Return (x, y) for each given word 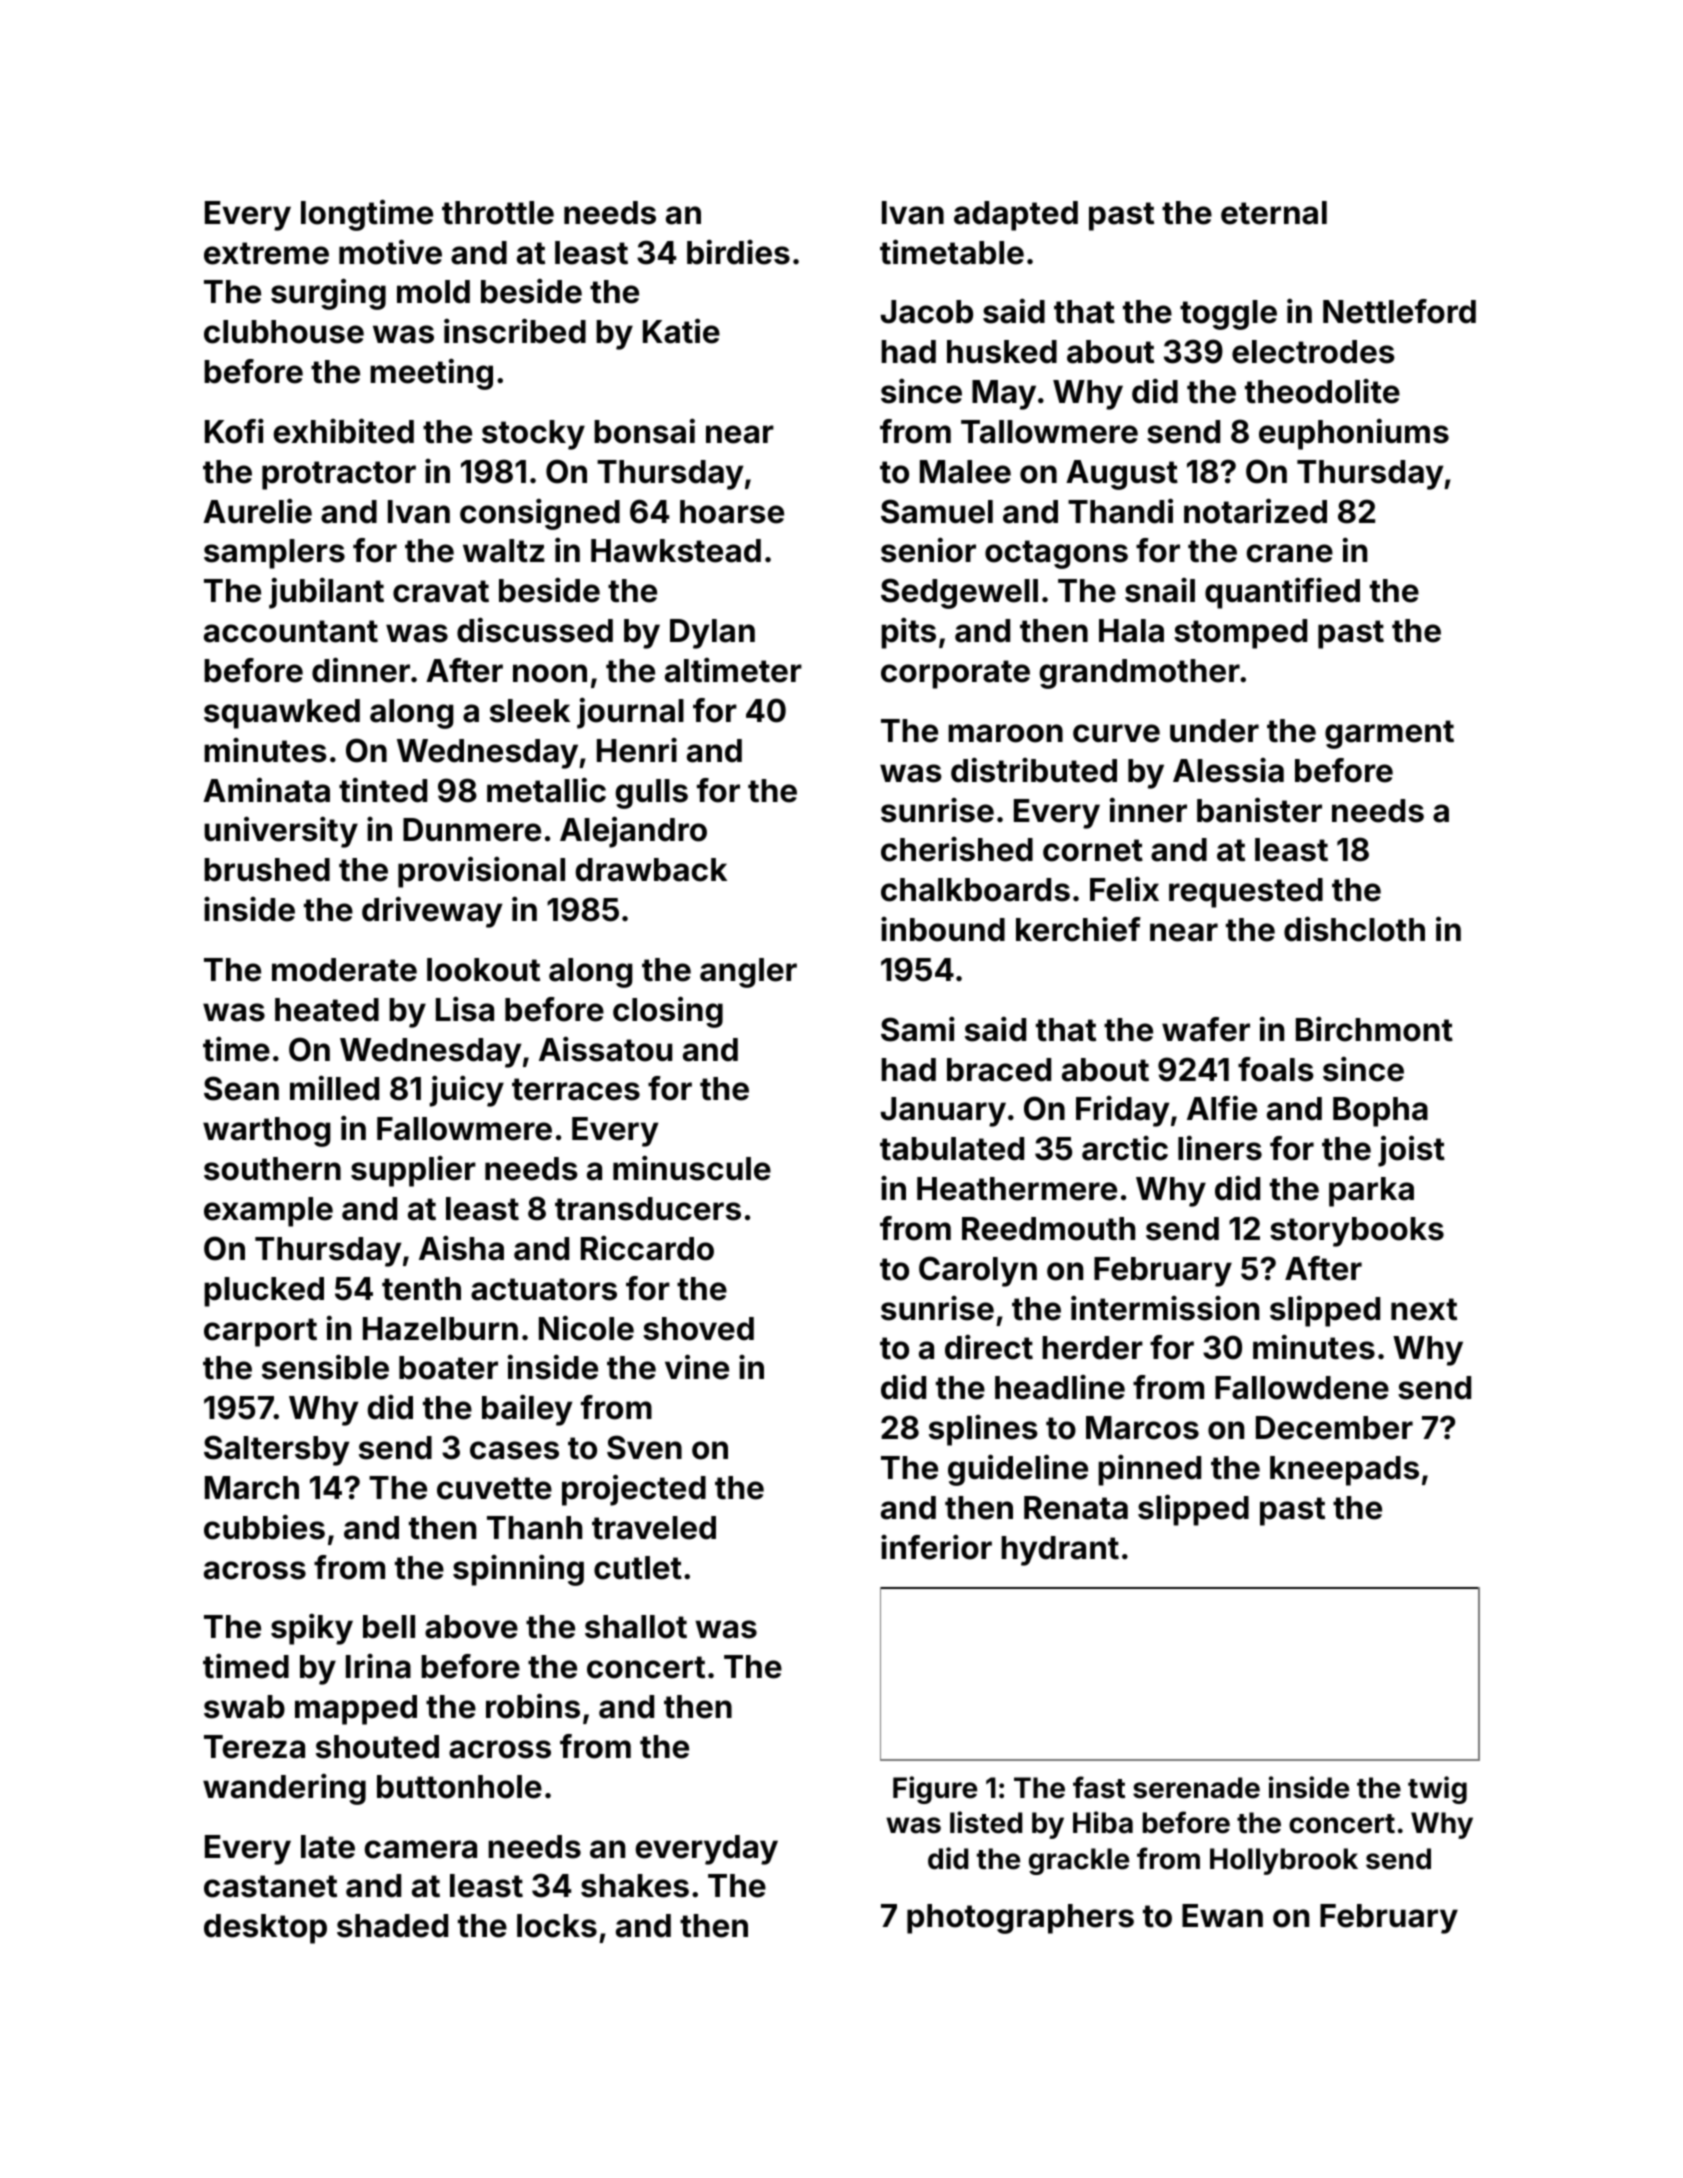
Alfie (1222, 1108)
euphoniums (1354, 434)
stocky (533, 435)
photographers (1020, 1919)
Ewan (1222, 1916)
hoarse (732, 512)
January (943, 1112)
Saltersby (277, 1450)
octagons (1056, 554)
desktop (265, 1929)
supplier (413, 1171)
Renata (1076, 1508)
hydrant (1060, 1551)
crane (1290, 553)
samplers (274, 554)
